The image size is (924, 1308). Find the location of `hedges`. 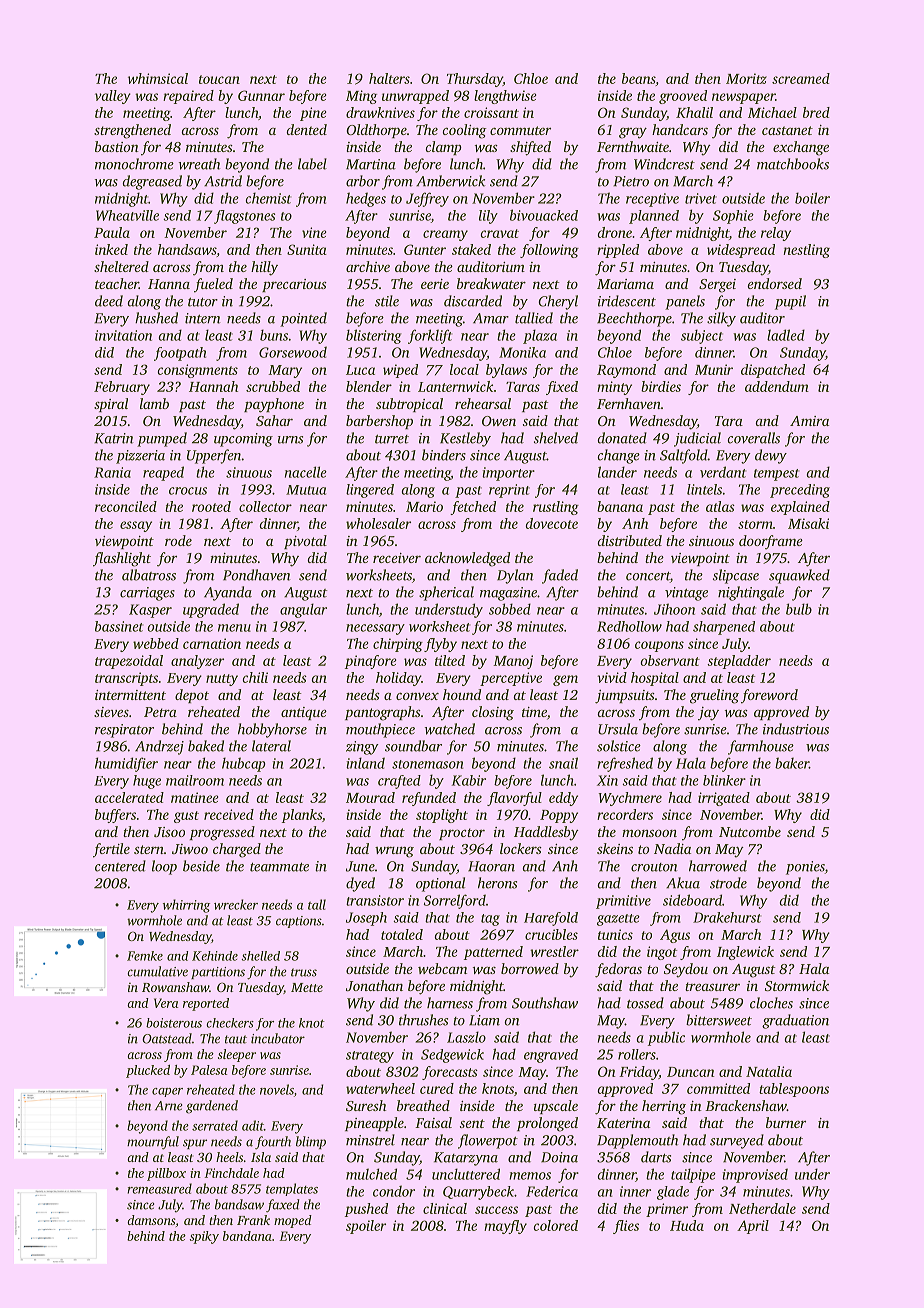

hedges is located at coordinates (366, 199).
